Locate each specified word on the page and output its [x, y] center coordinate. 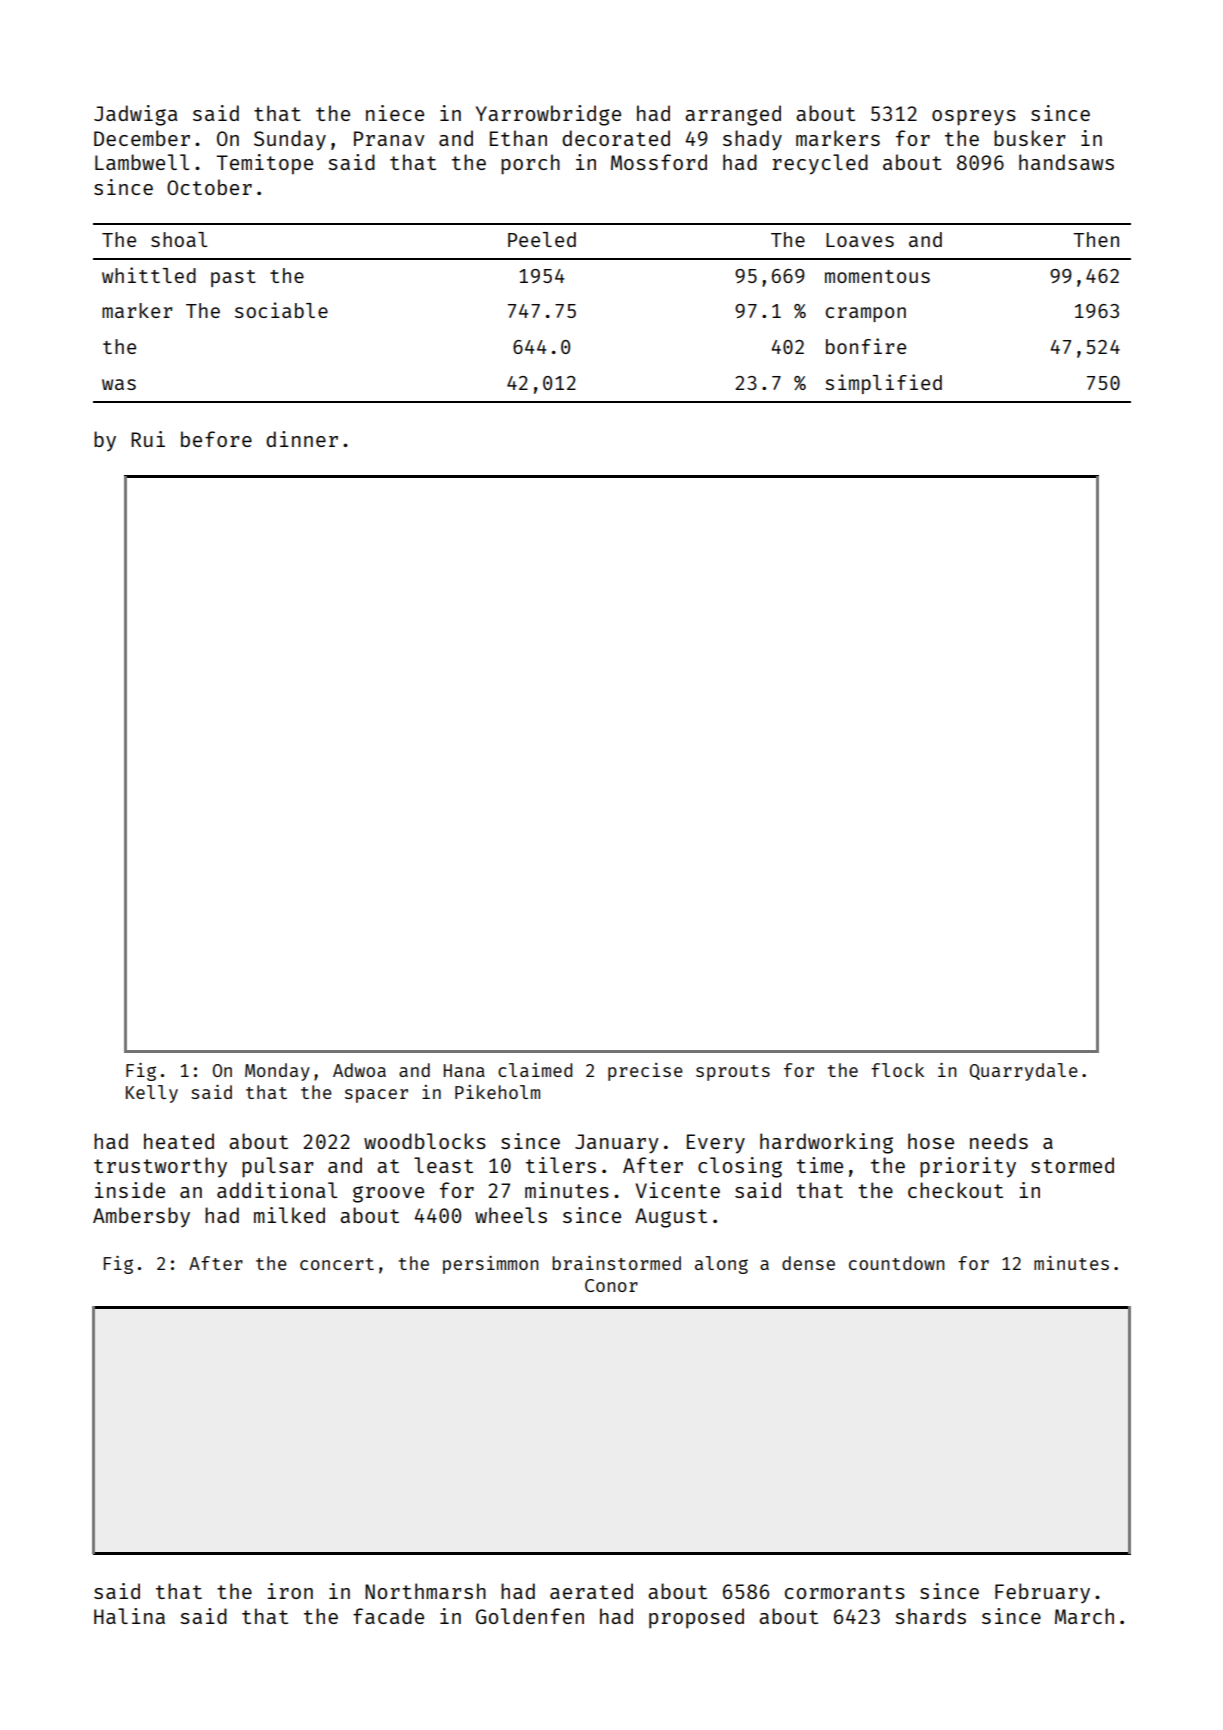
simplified [883, 384]
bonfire [866, 346]
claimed [535, 1070]
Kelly [152, 1094]
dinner [302, 439]
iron [290, 1591]
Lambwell [142, 162]
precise [645, 1072]
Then [1096, 239]
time [820, 1165]
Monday [277, 1072]
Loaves [860, 240]
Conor [611, 1285]
